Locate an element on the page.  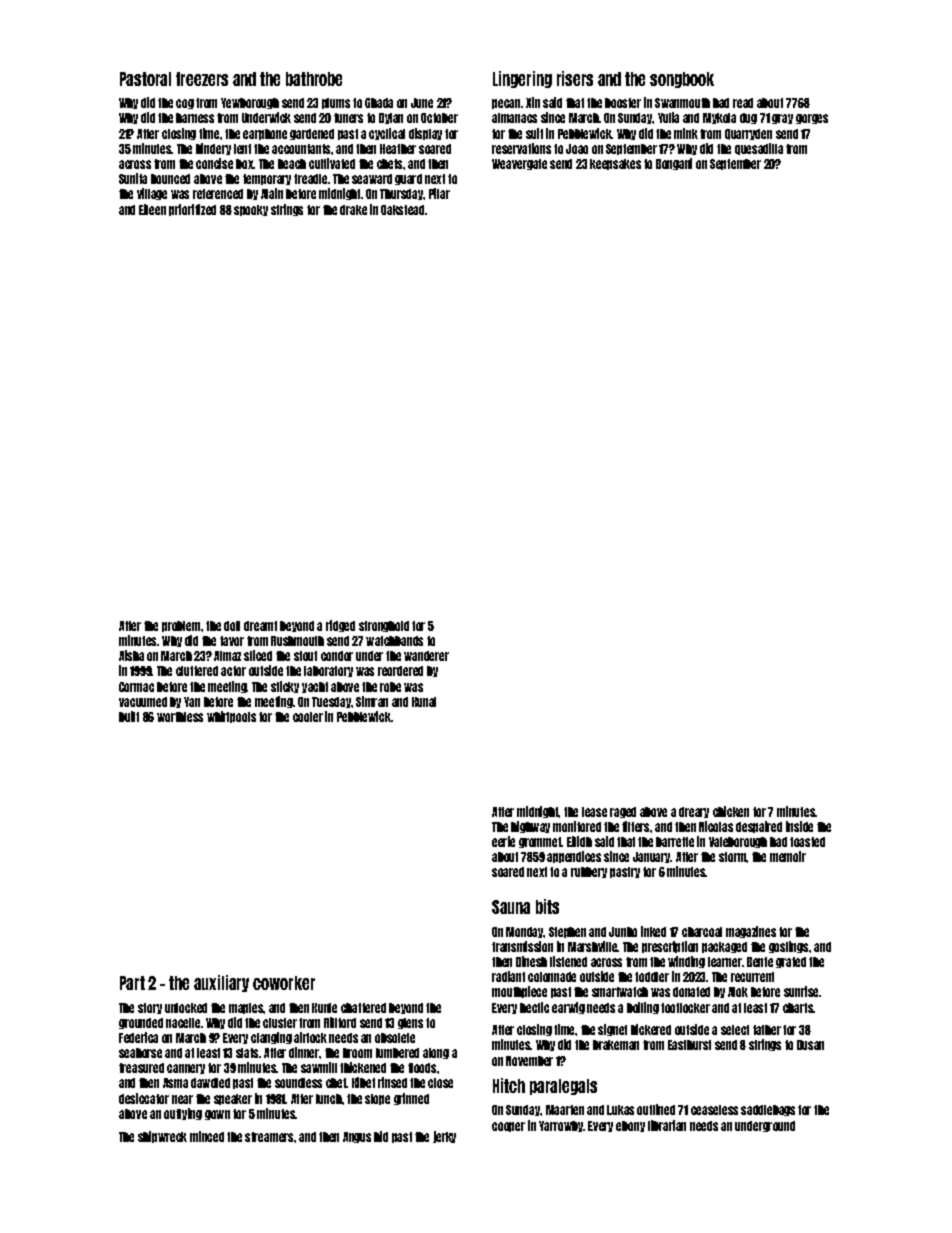
freezers is located at coordinates (202, 79).
